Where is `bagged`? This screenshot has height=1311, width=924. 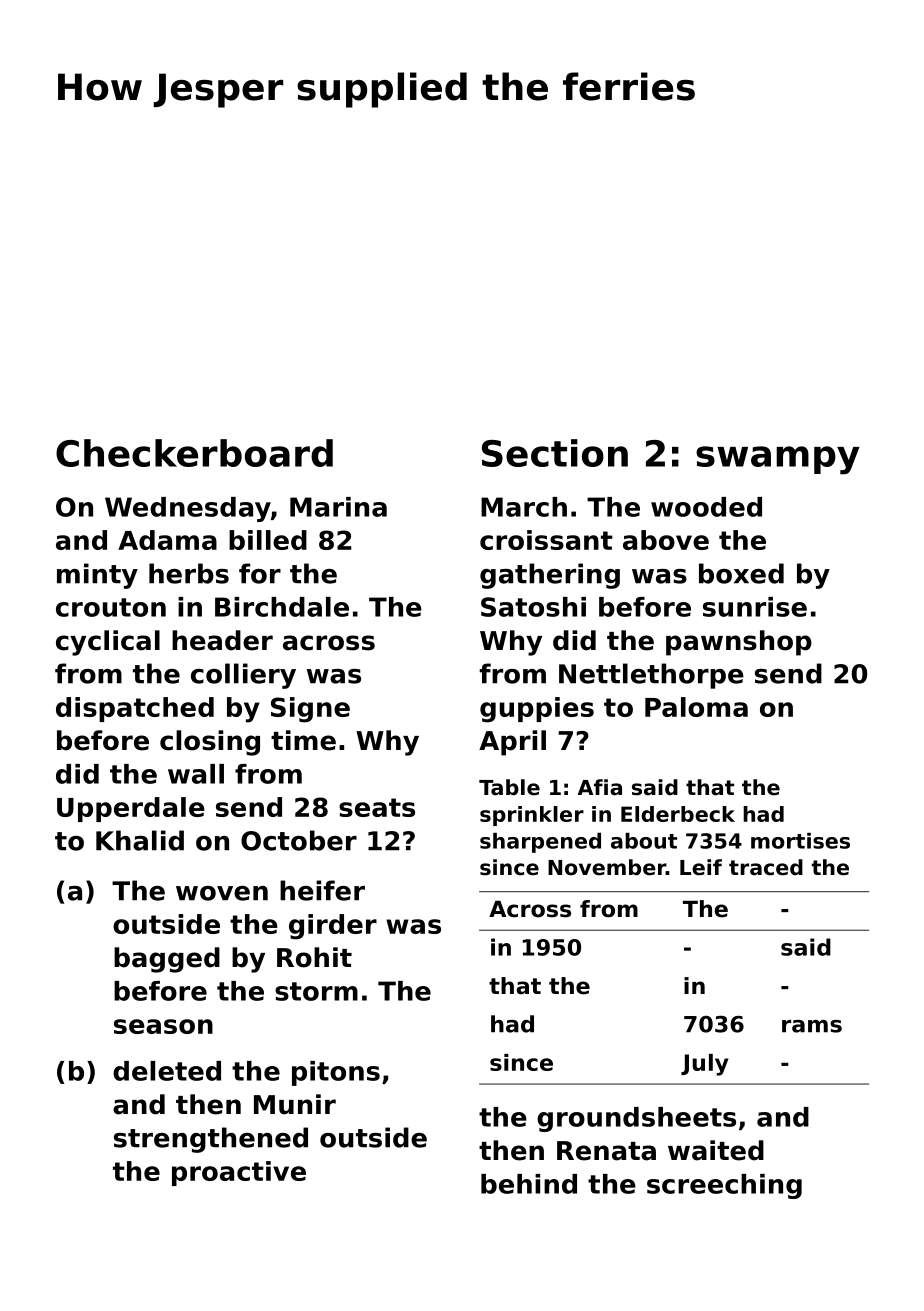
bagged is located at coordinates (167, 960).
